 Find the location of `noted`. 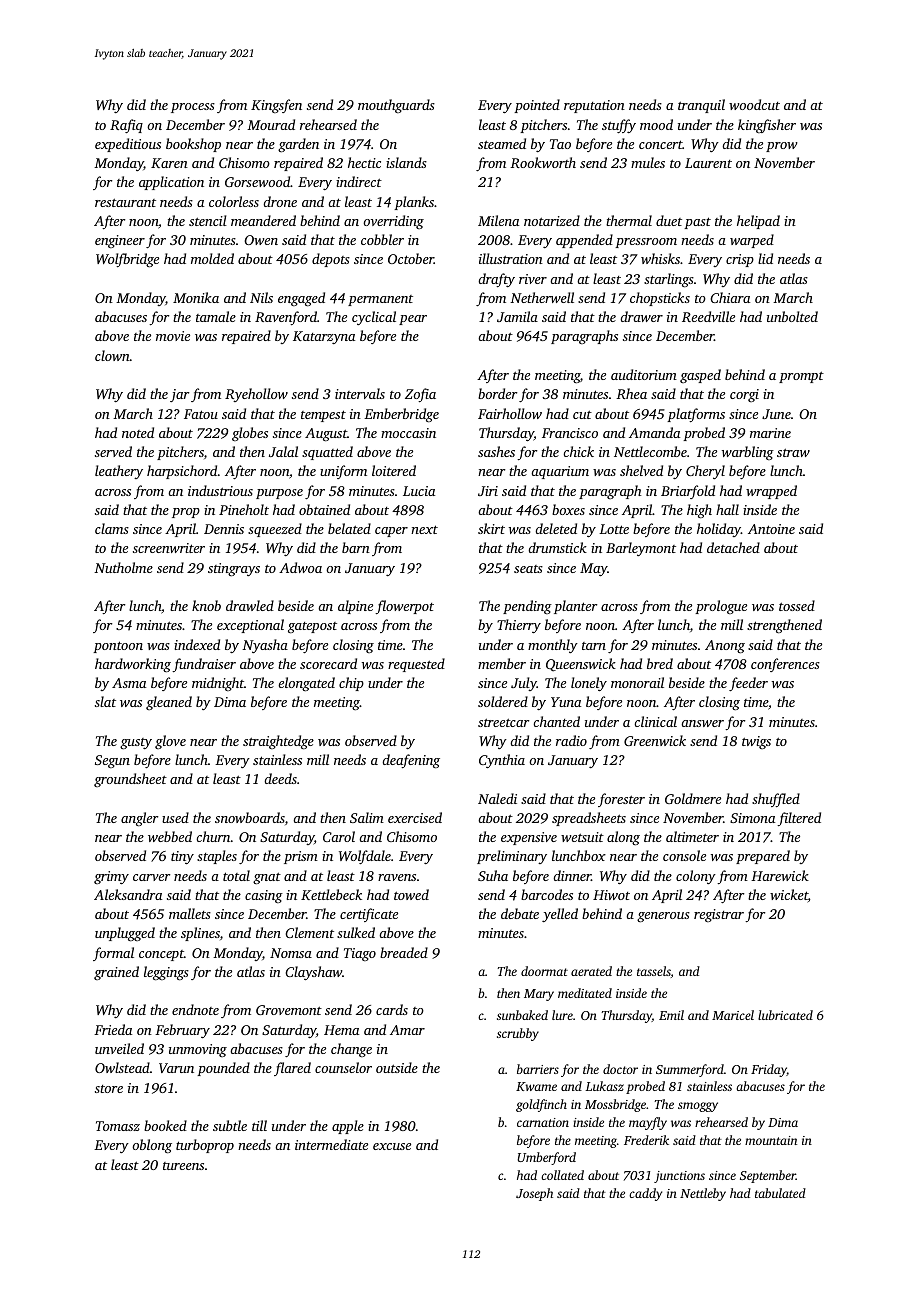

noted is located at coordinates (138, 432).
